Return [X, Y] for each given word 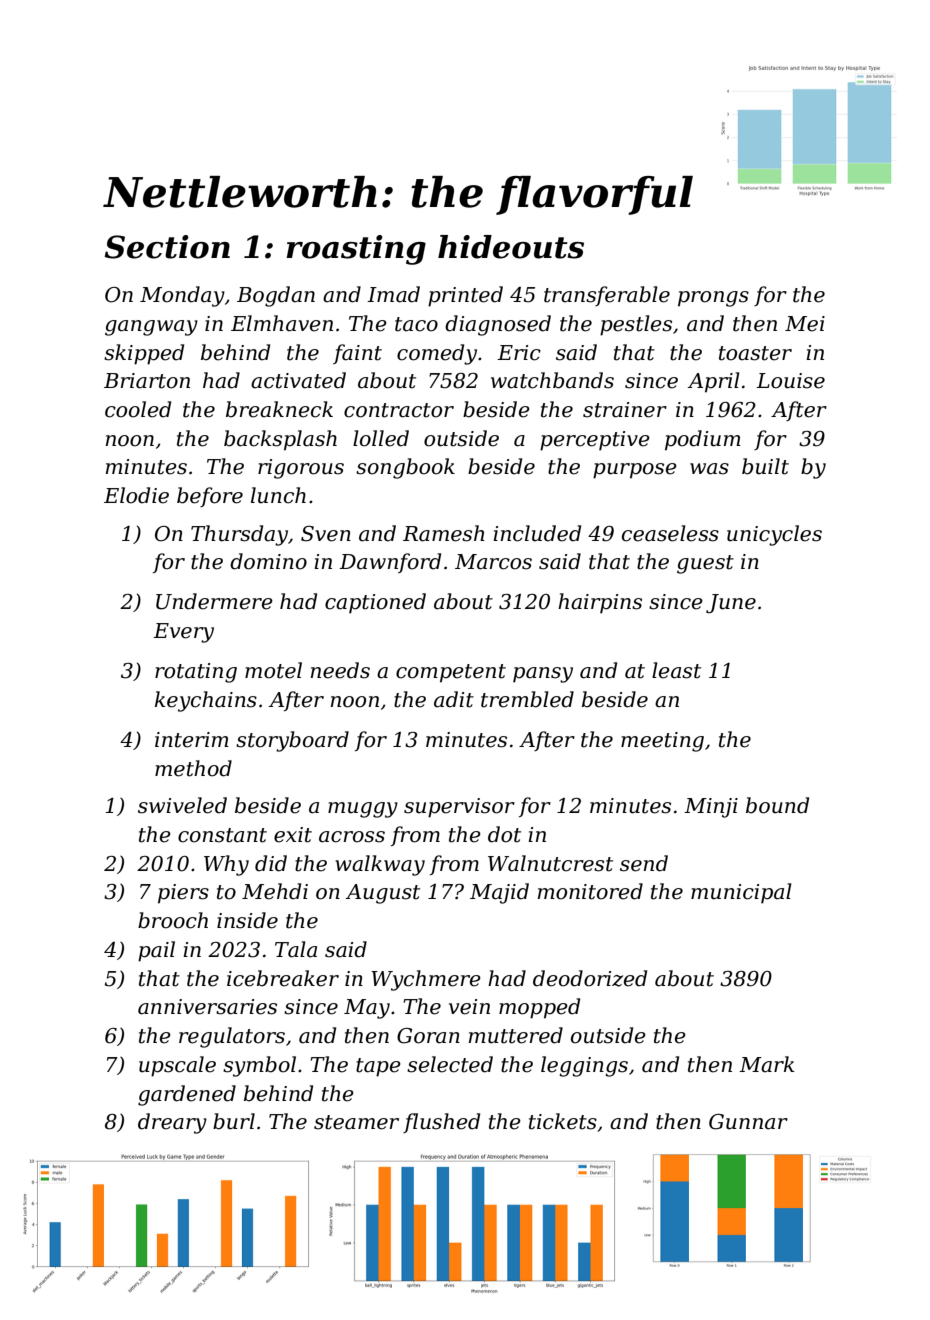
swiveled [182, 805]
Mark [766, 1064]
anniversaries [207, 1007]
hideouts [511, 247]
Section [167, 247]
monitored [590, 891]
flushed [441, 1123]
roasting [356, 250]
